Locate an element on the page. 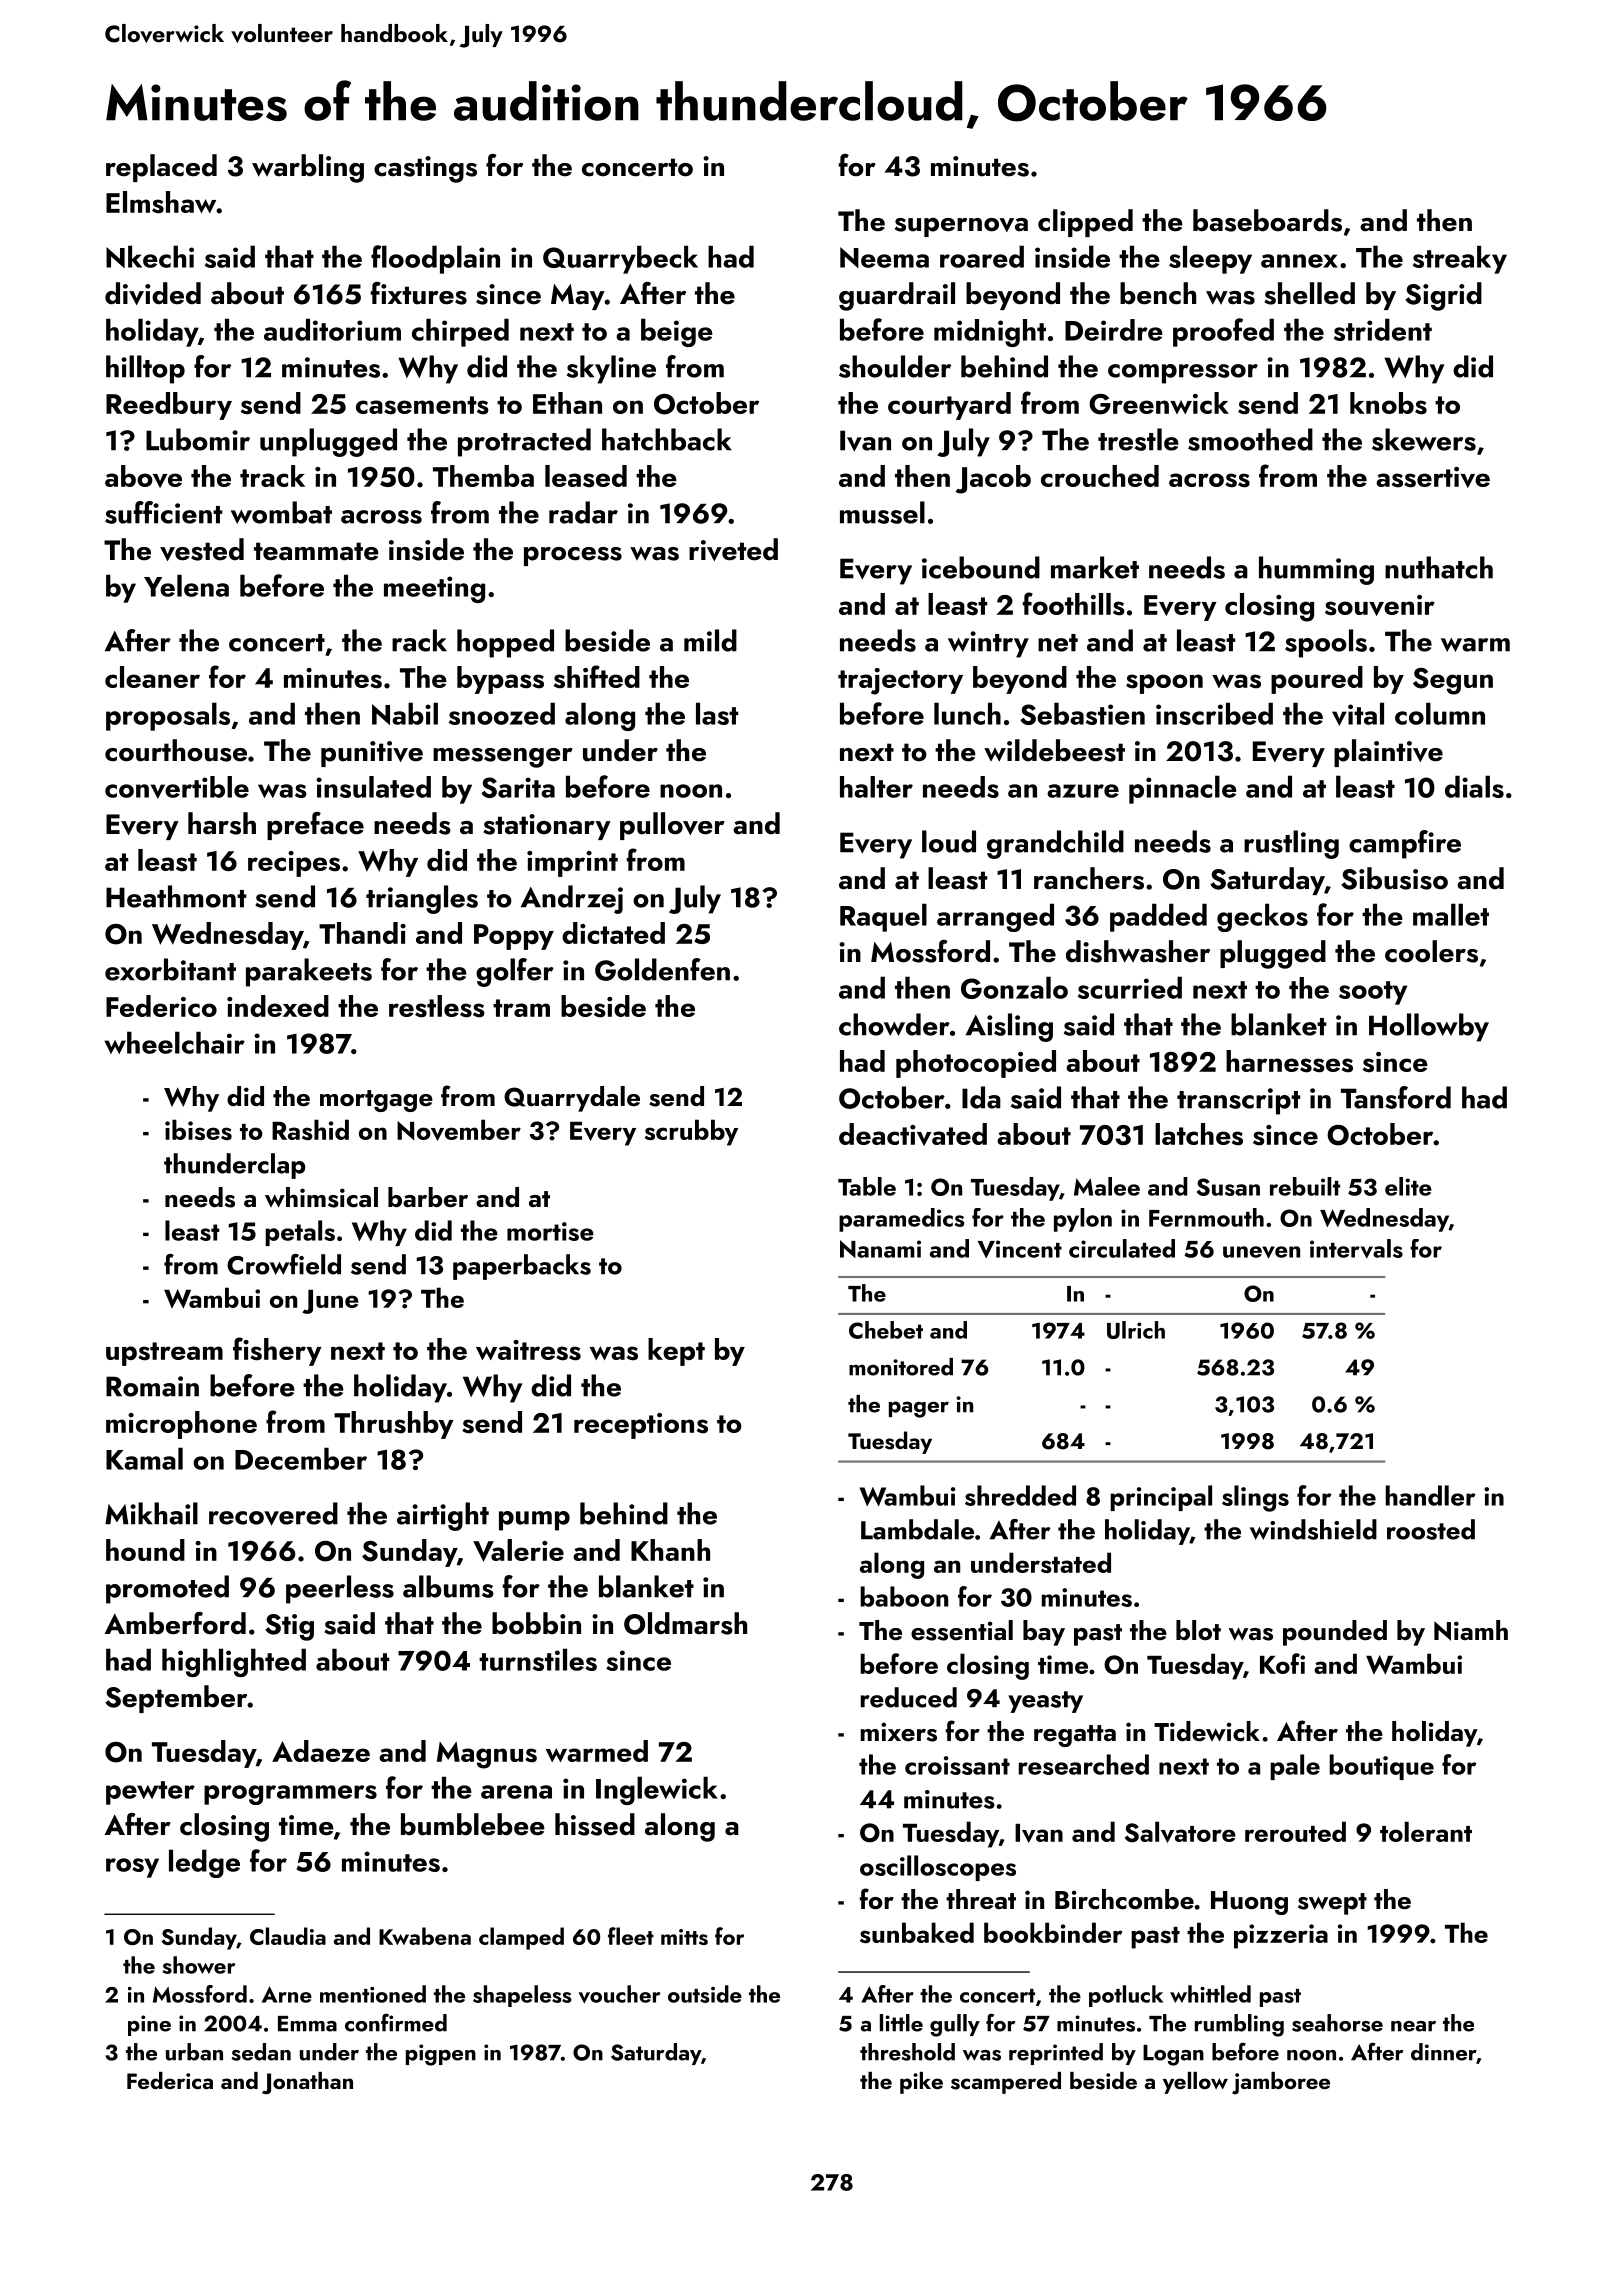  baseboards is located at coordinates (1267, 220).
